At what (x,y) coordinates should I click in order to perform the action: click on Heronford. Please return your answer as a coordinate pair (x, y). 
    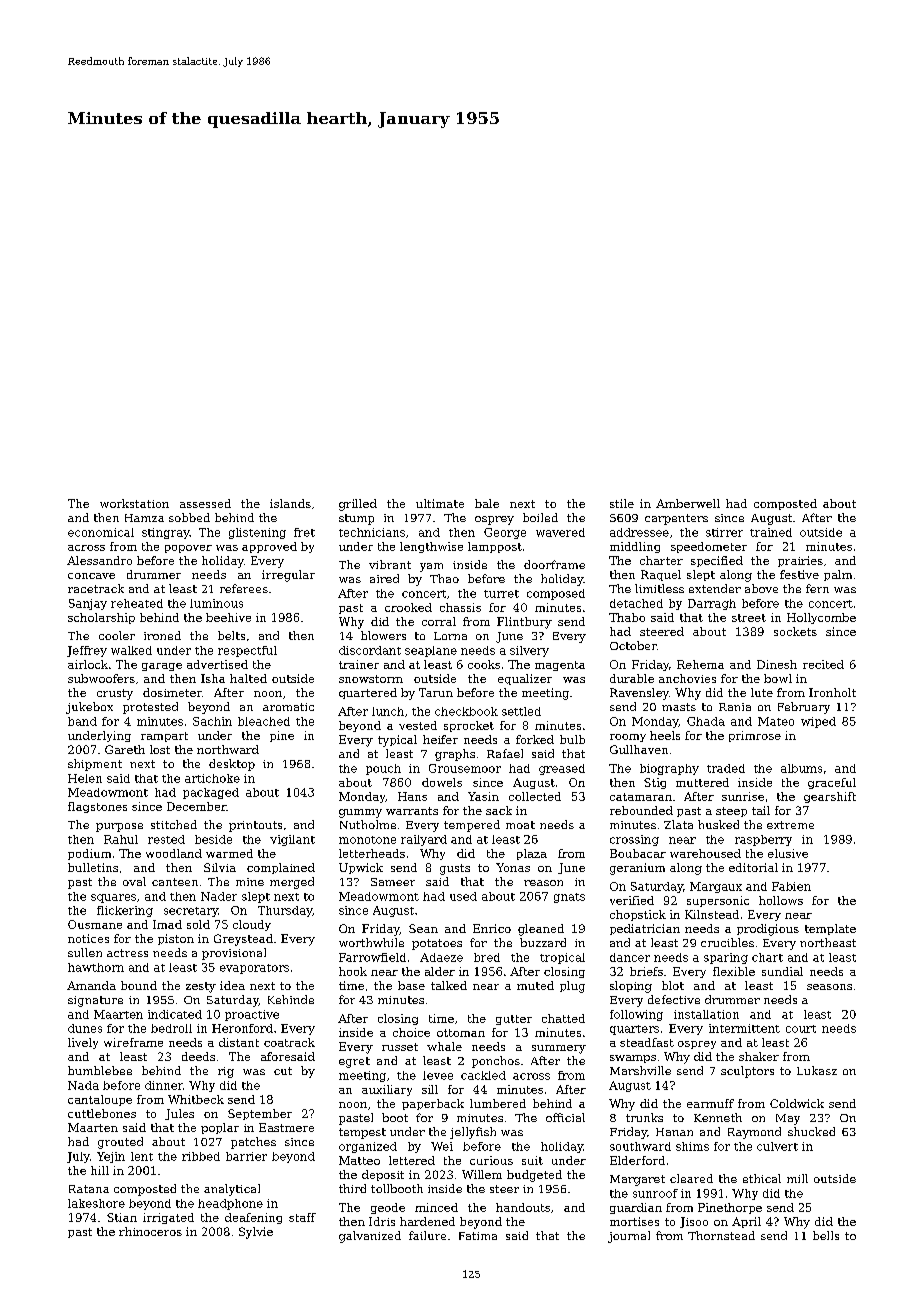
    Looking at the image, I should click on (242, 1028).
